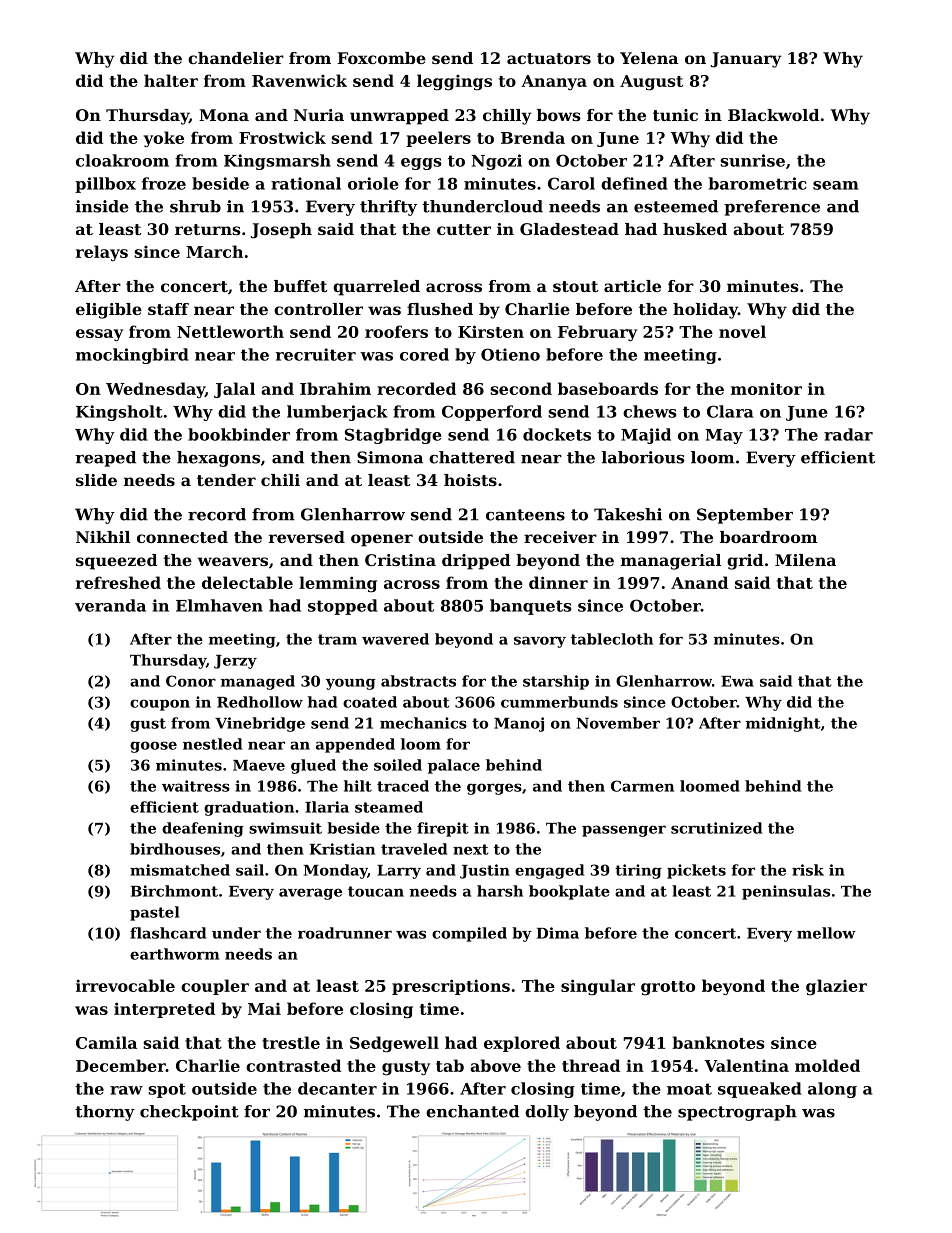 The image size is (952, 1233). Describe the element at coordinates (472, 1111) in the document. I see `enchanted` at that location.
